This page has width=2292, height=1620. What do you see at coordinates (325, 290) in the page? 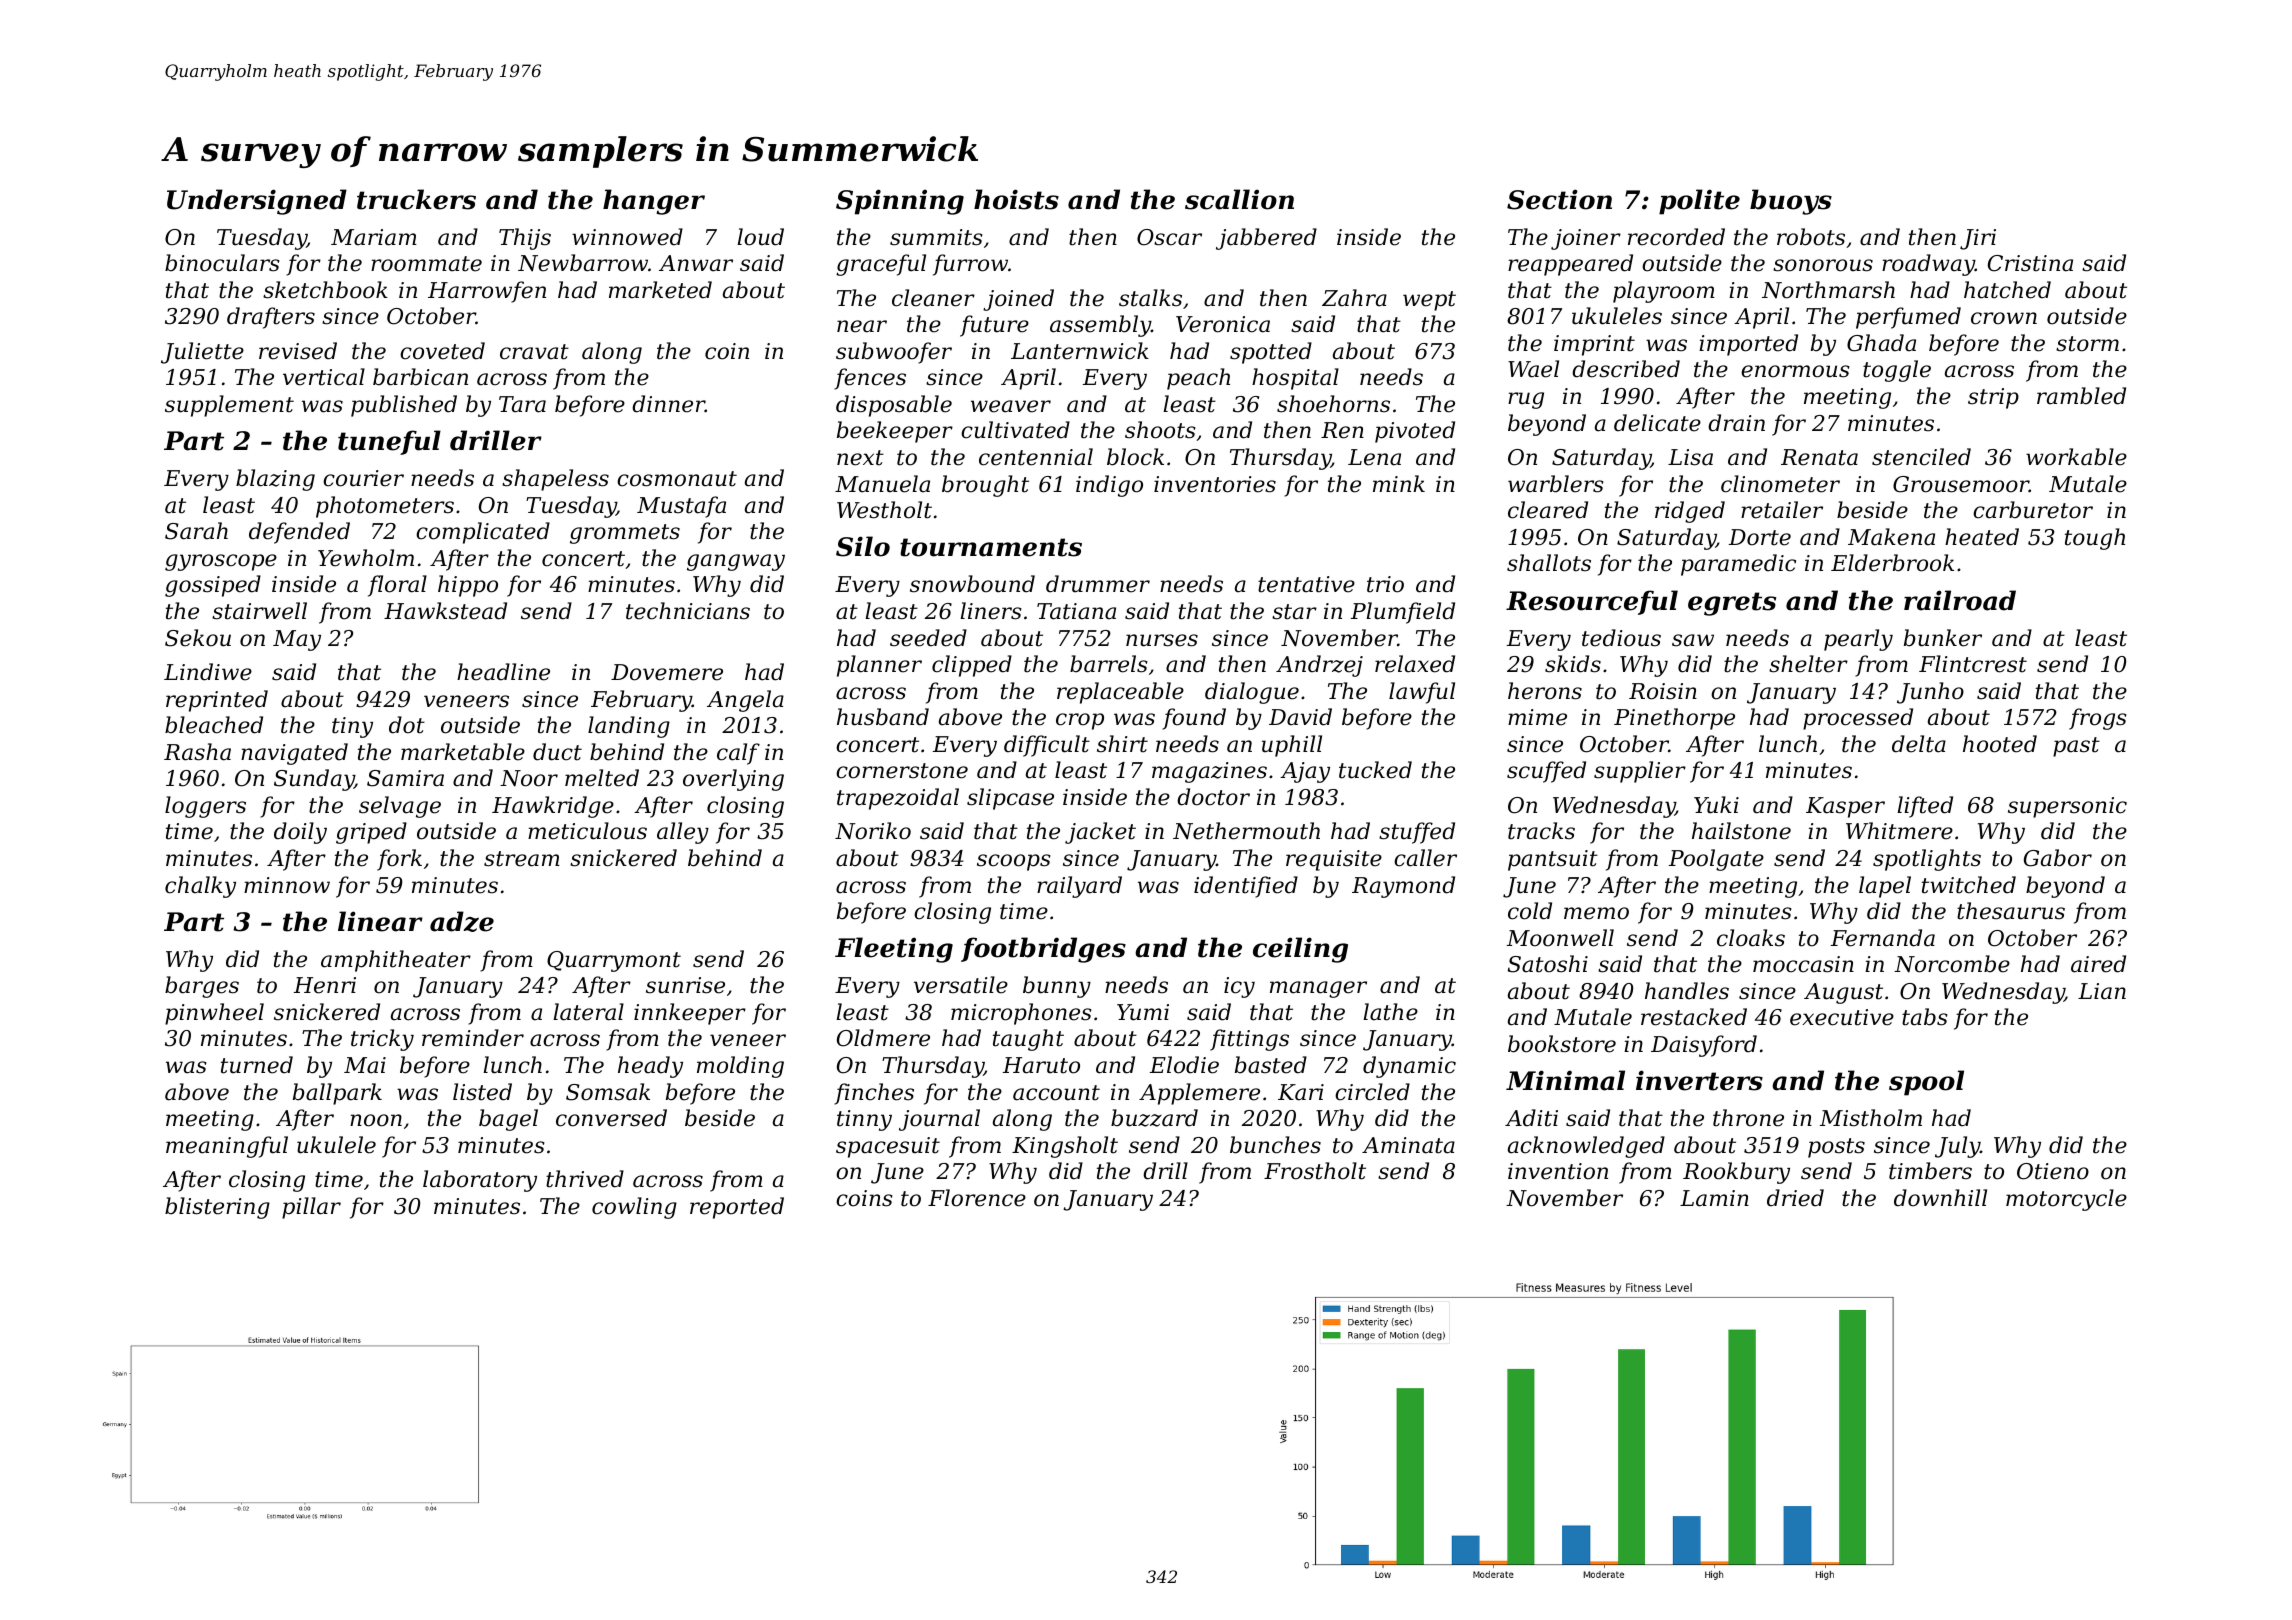
I see `sketchbook` at bounding box center [325, 290].
